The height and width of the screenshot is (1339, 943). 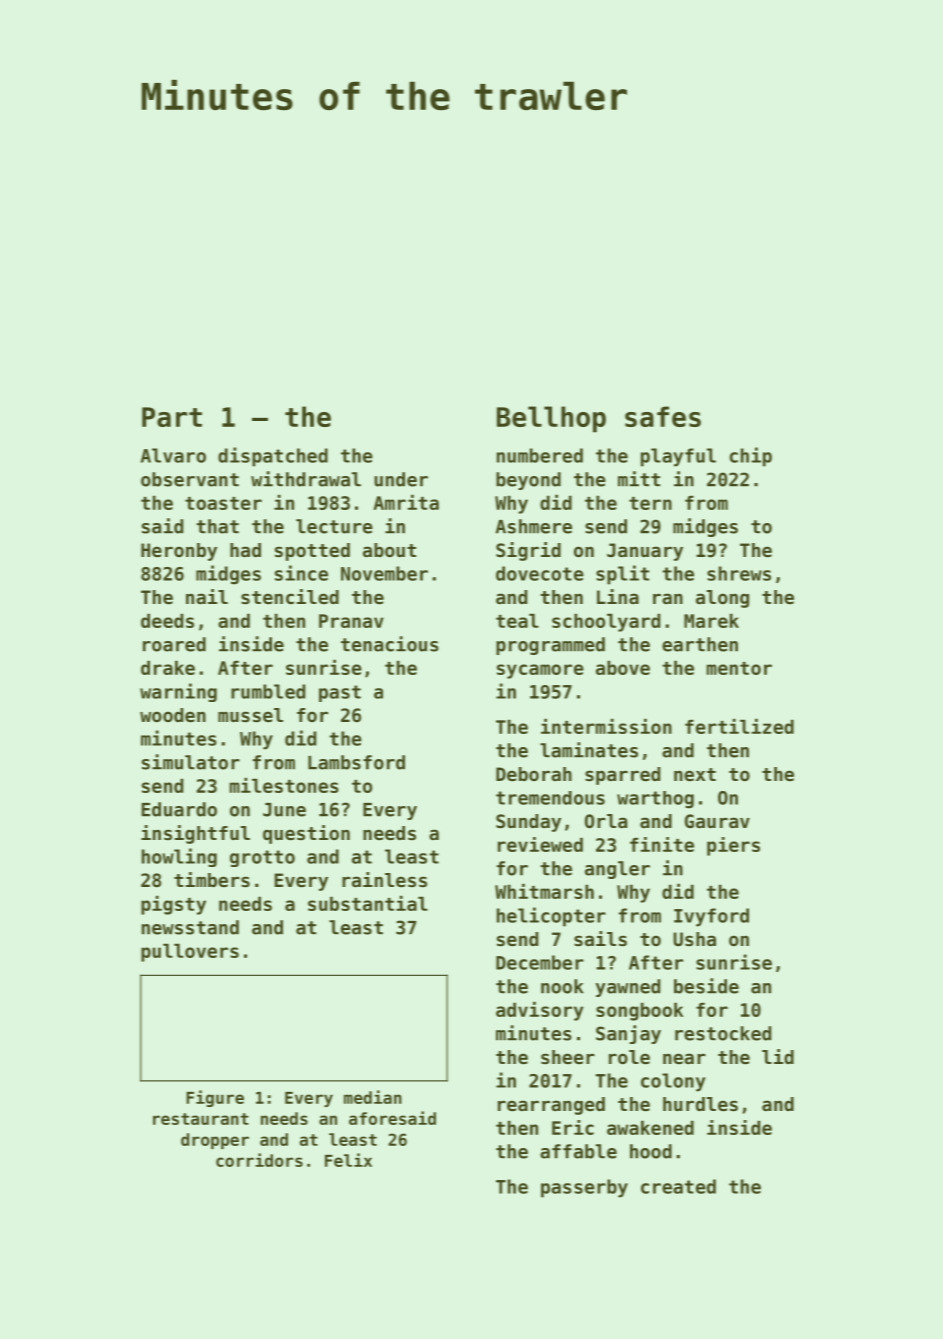 What do you see at coordinates (340, 693) in the screenshot?
I see `past` at bounding box center [340, 693].
